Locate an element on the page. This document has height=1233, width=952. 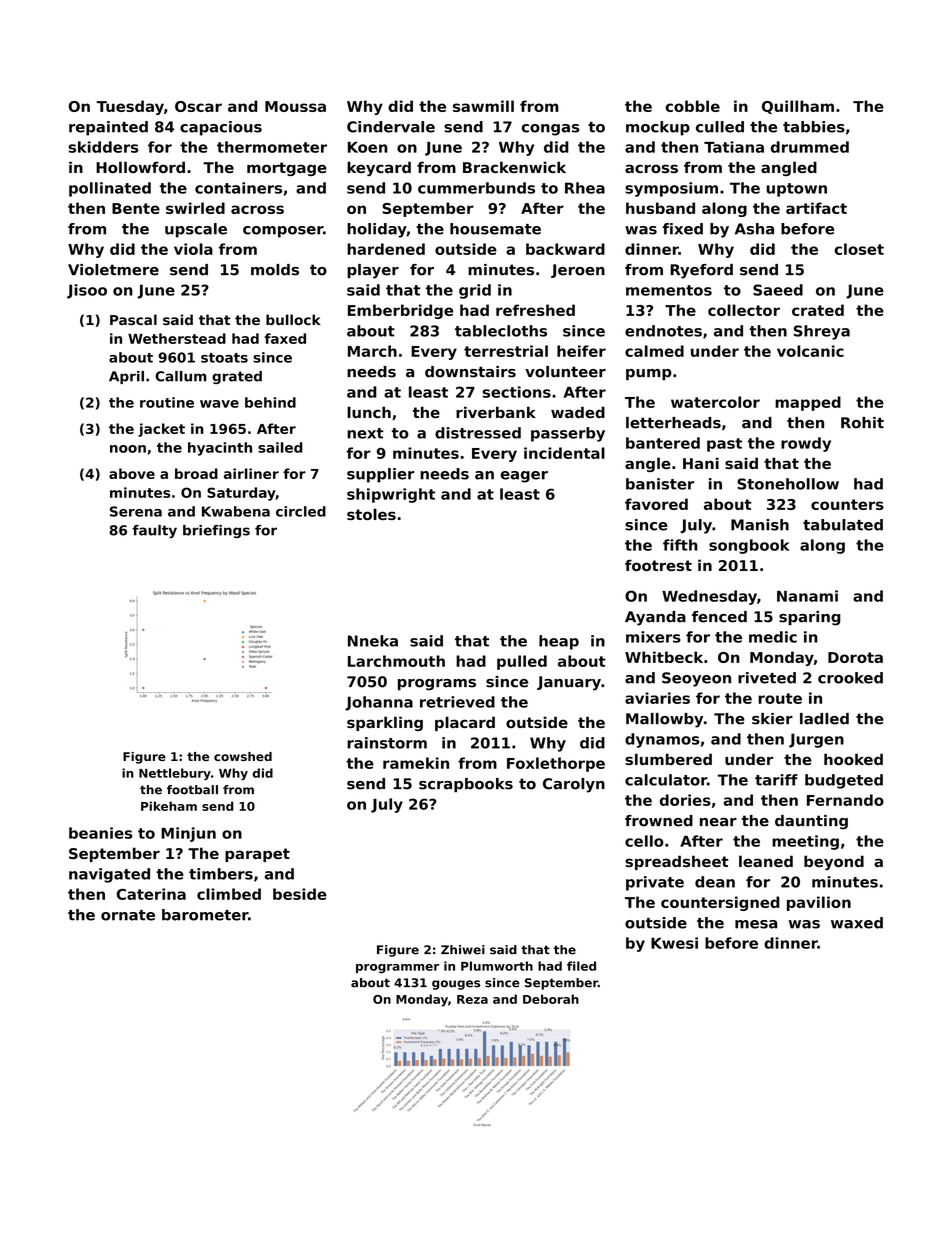
Saeed is located at coordinates (778, 290).
